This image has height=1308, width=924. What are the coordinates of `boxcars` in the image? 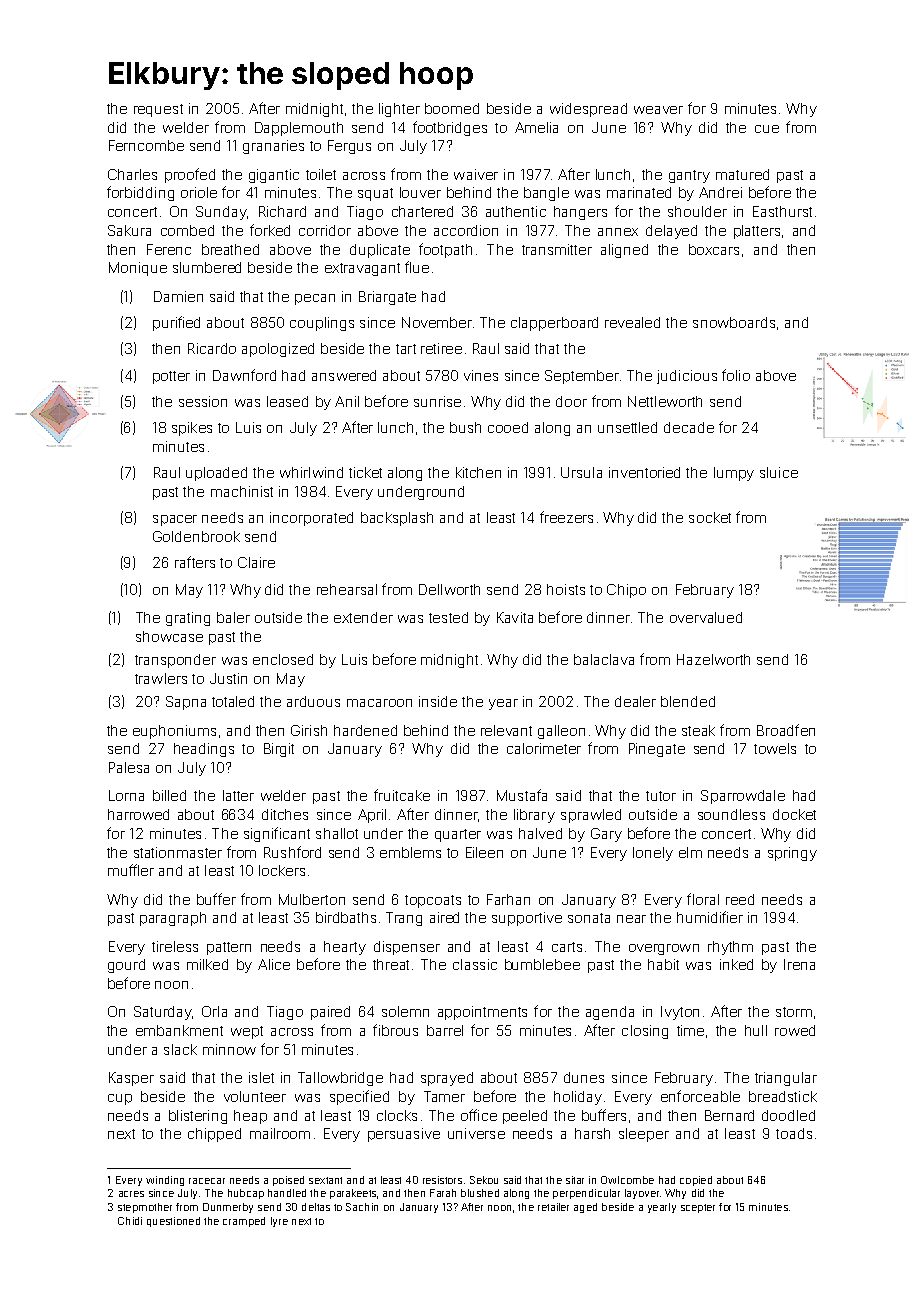 It's located at (714, 249).
